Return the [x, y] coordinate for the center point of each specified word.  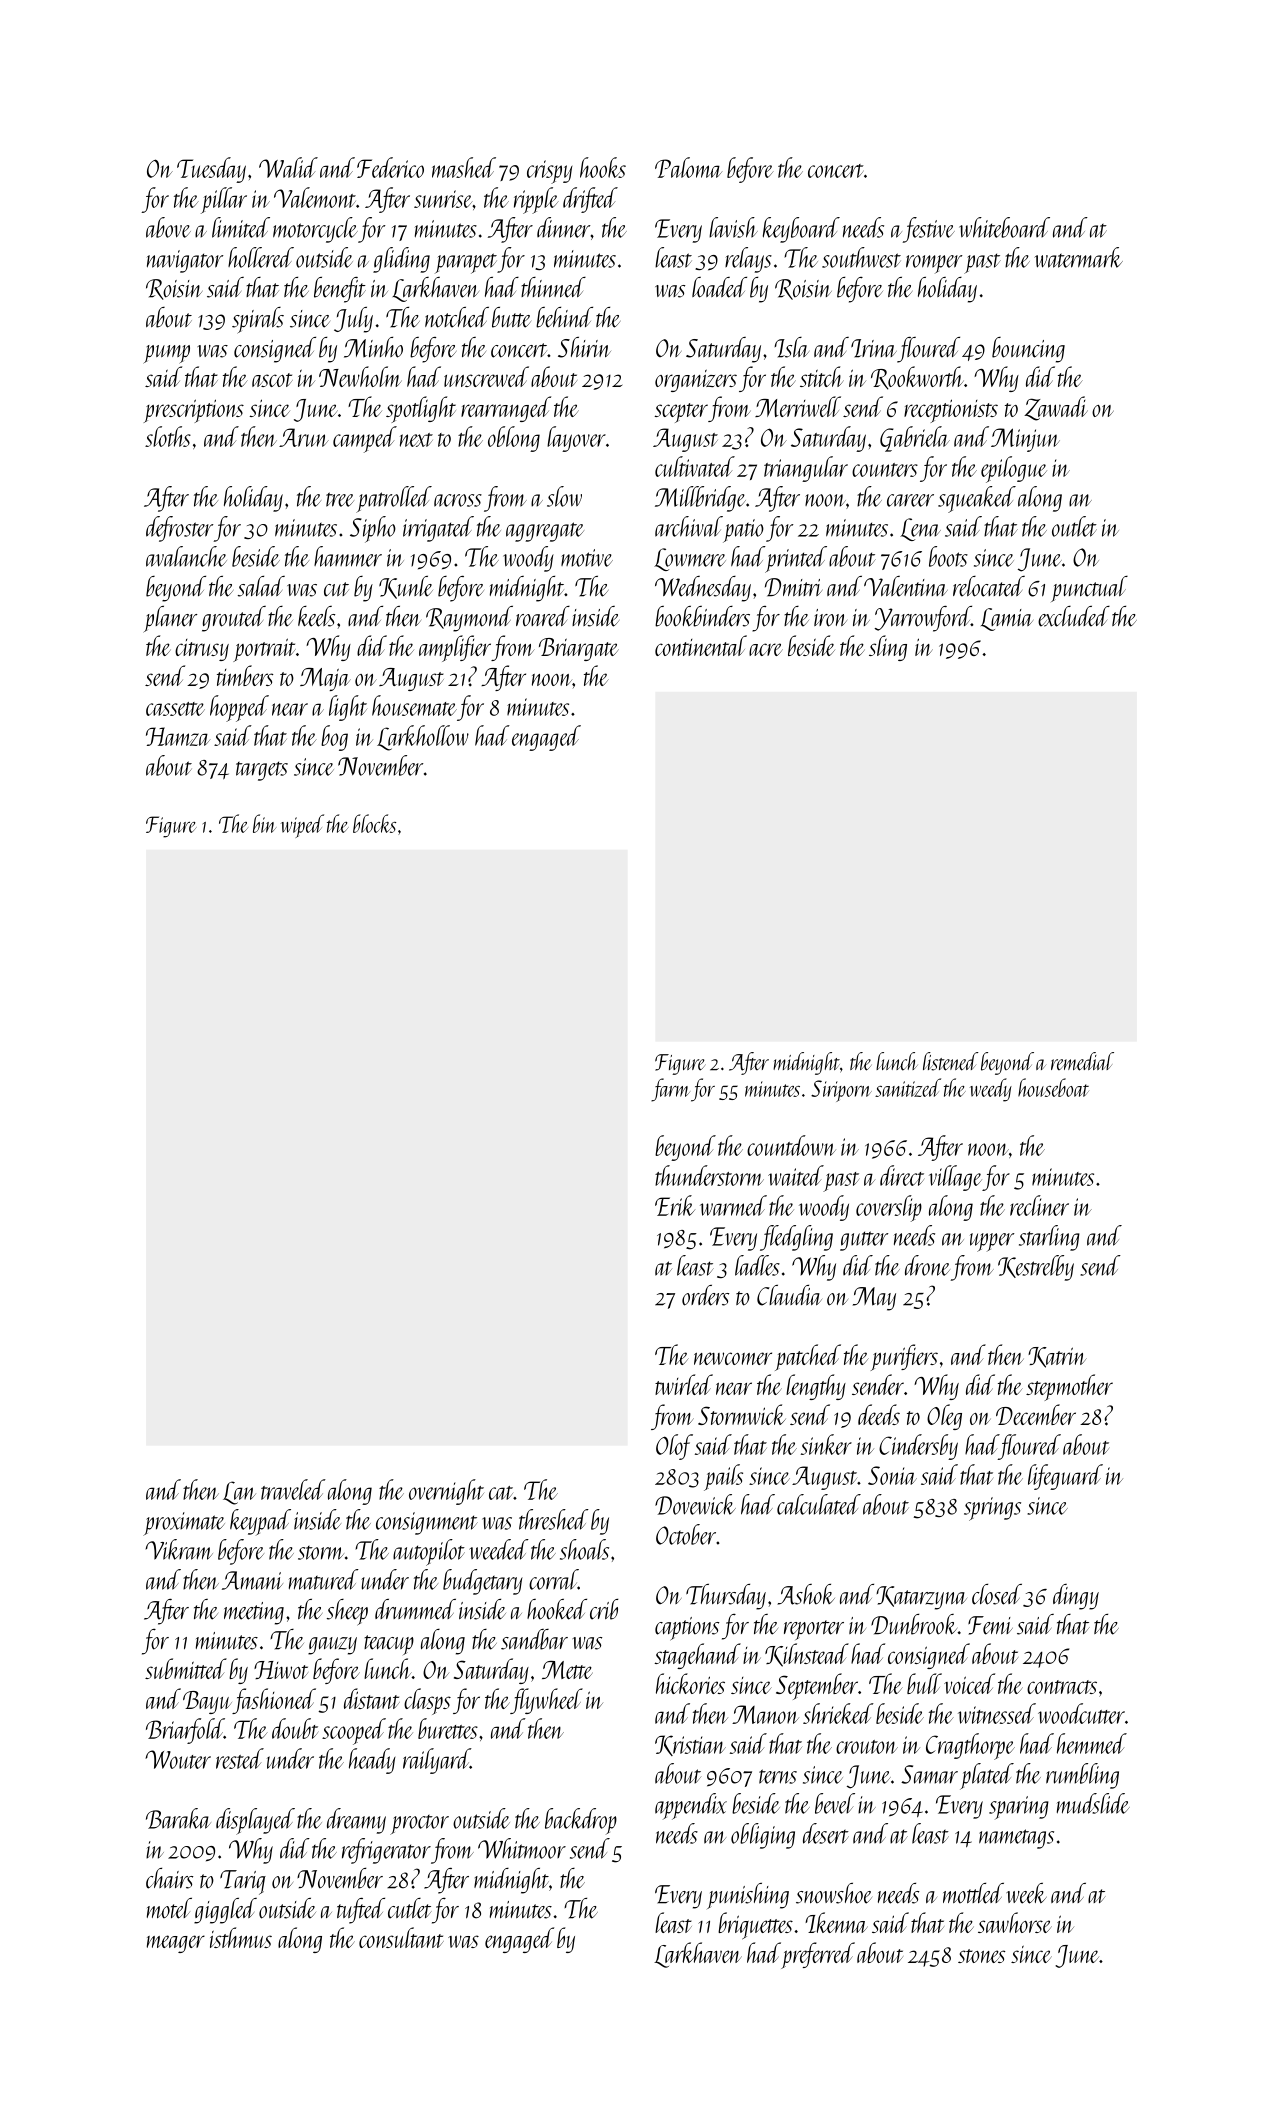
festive [929, 230]
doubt [295, 1728]
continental [701, 645]
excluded [1074, 616]
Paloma [688, 167]
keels [316, 616]
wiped [302, 826]
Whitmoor [522, 1848]
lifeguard [1065, 1477]
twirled [684, 1384]
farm [670, 1090]
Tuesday [211, 170]
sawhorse [1015, 1922]
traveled [293, 1489]
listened [950, 1061]
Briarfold [185, 1731]
